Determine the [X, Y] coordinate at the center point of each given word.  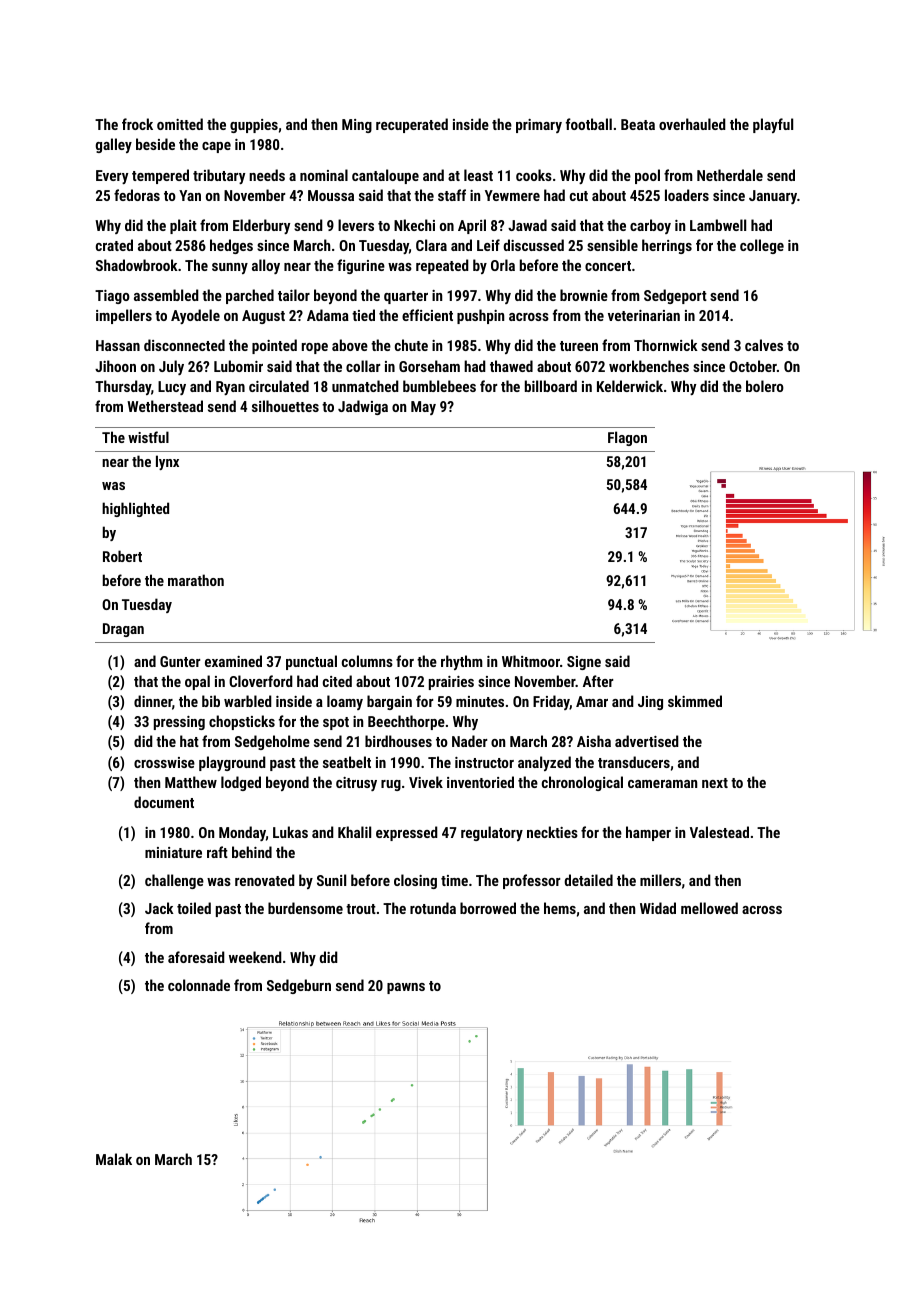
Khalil [354, 832]
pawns [406, 988]
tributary [219, 176]
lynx [167, 462]
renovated [265, 880]
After [598, 681]
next [715, 783]
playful [773, 125]
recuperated [412, 125]
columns [367, 661]
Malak [114, 1159]
